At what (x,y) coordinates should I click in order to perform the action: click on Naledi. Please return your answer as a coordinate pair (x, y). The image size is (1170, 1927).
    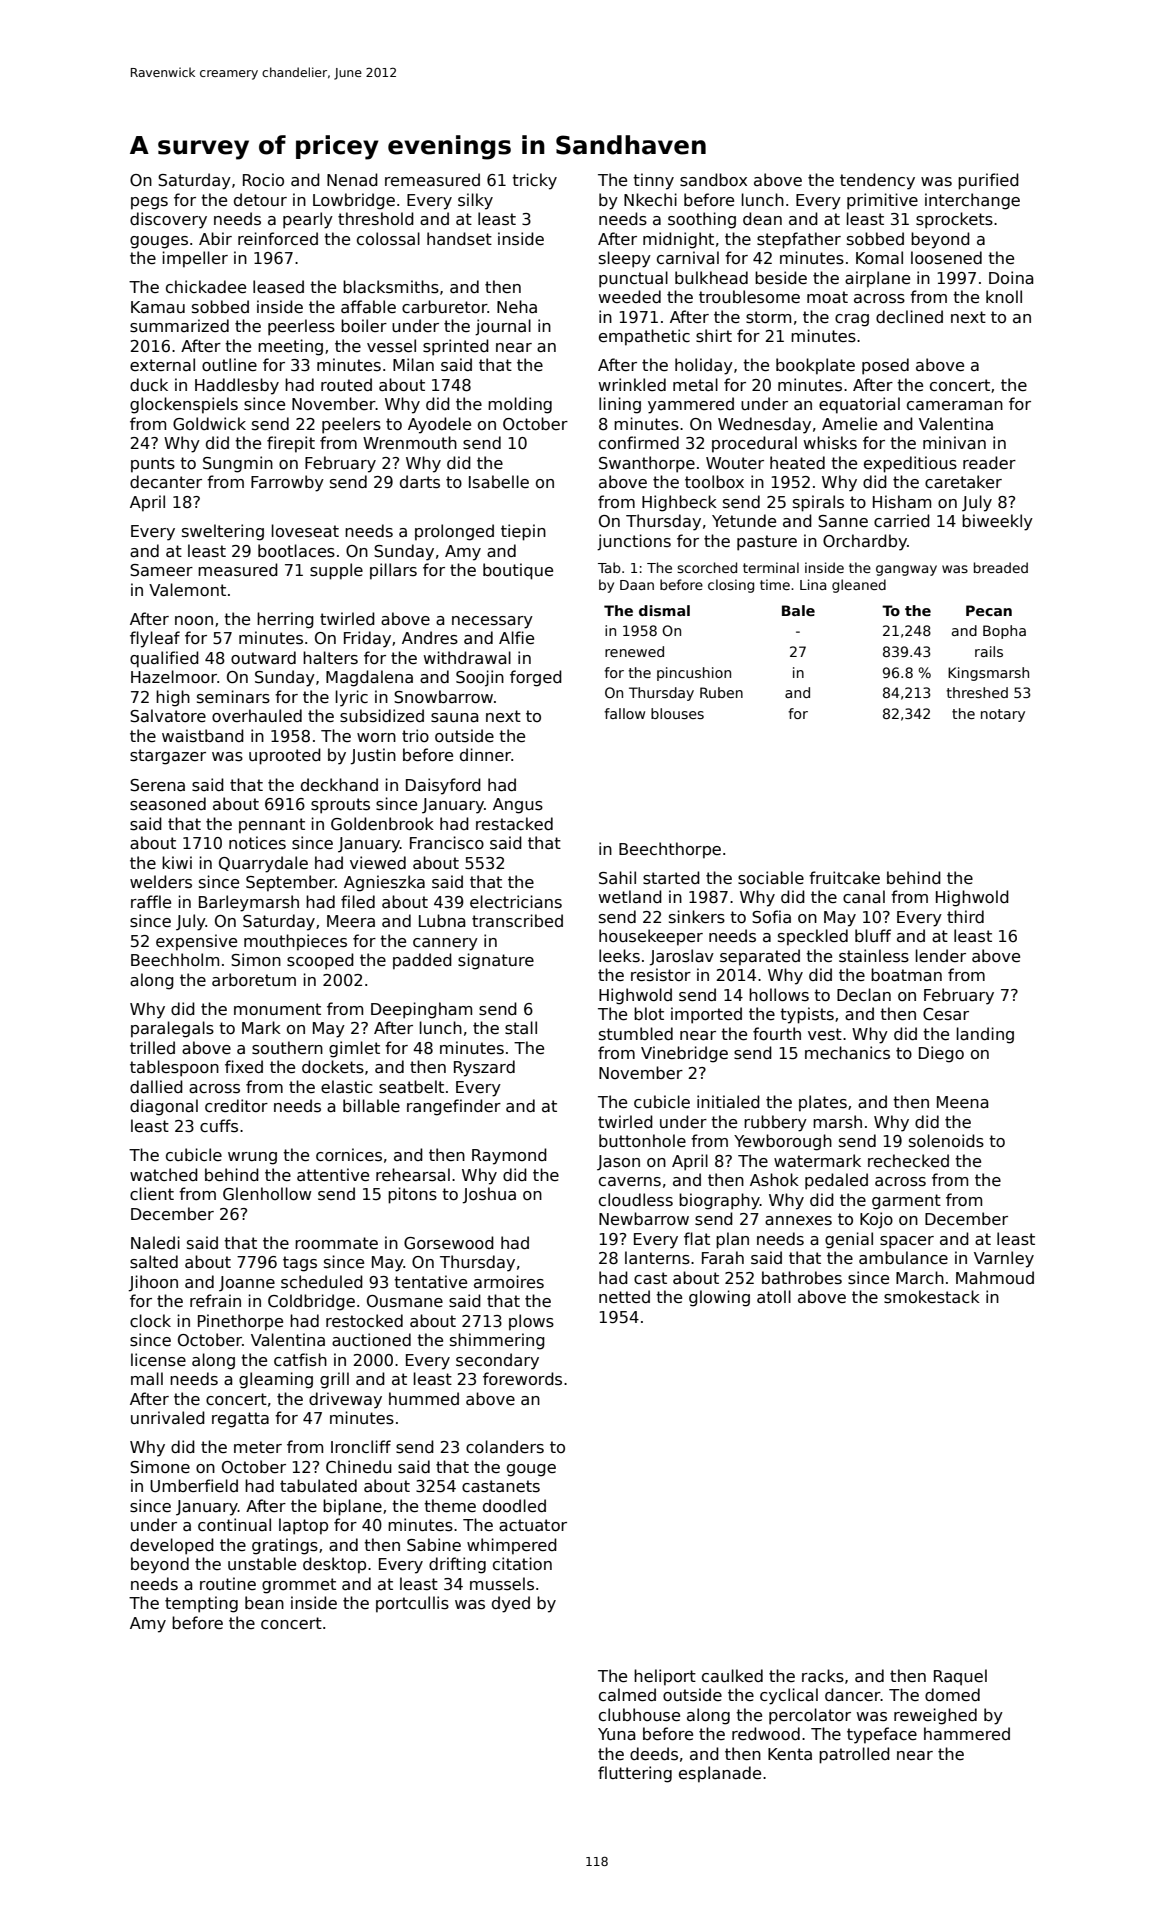
    Looking at the image, I should click on (155, 1243).
